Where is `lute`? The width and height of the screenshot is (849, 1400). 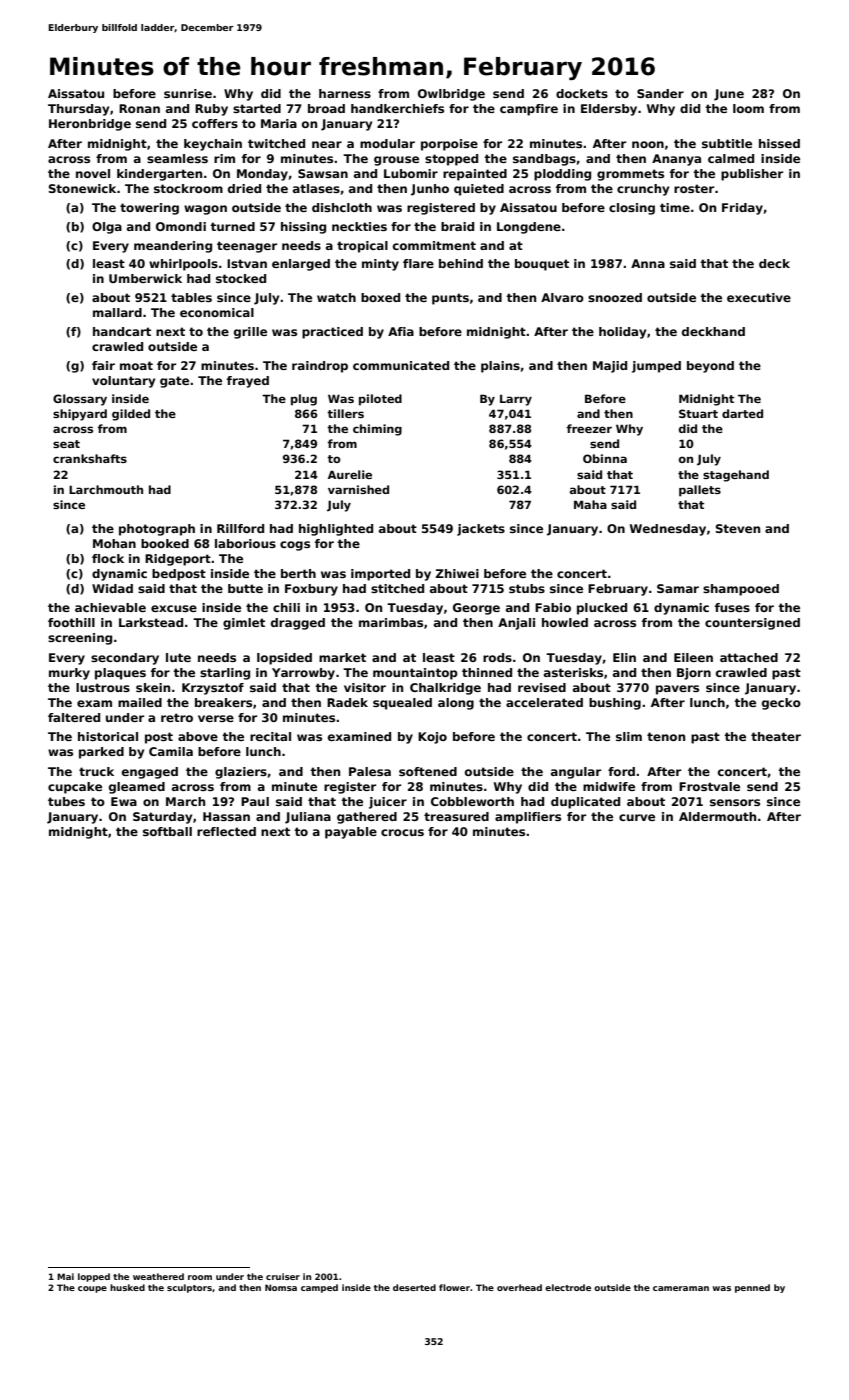 lute is located at coordinates (178, 657).
